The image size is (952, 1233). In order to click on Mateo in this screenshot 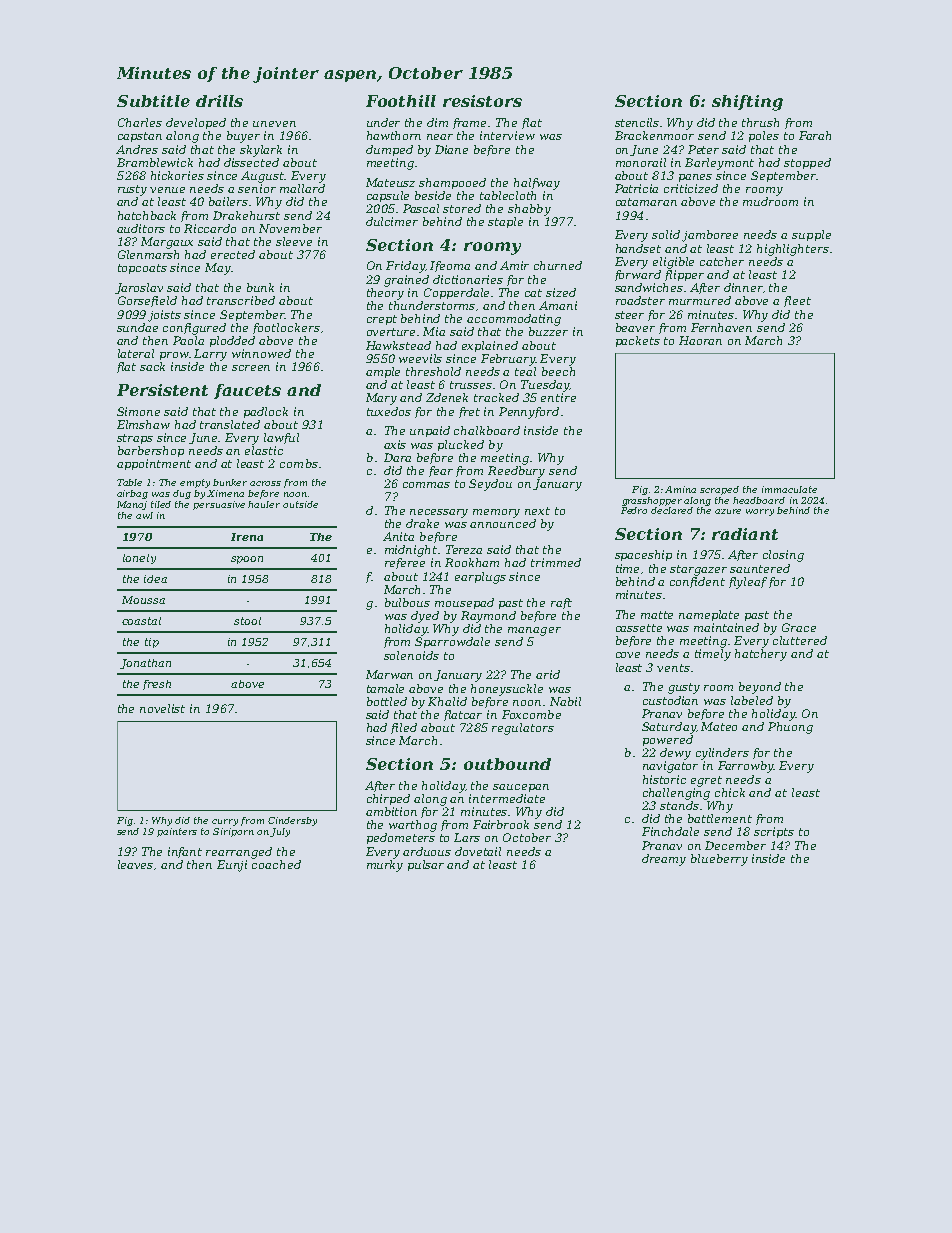, I will do `click(719, 726)`.
